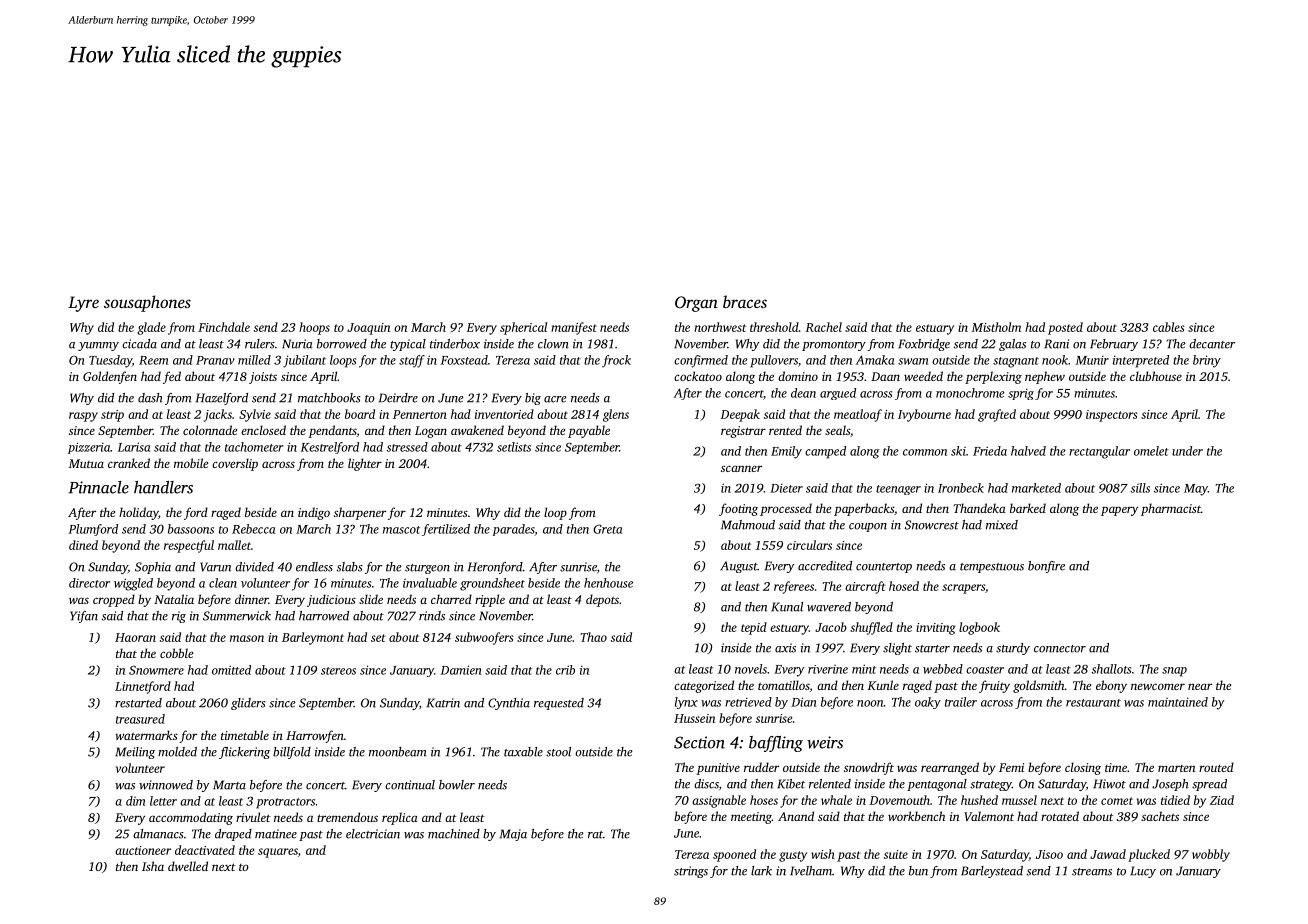 This page has width=1308, height=924. Describe the element at coordinates (174, 599) in the page. I see `Natalia` at that location.
